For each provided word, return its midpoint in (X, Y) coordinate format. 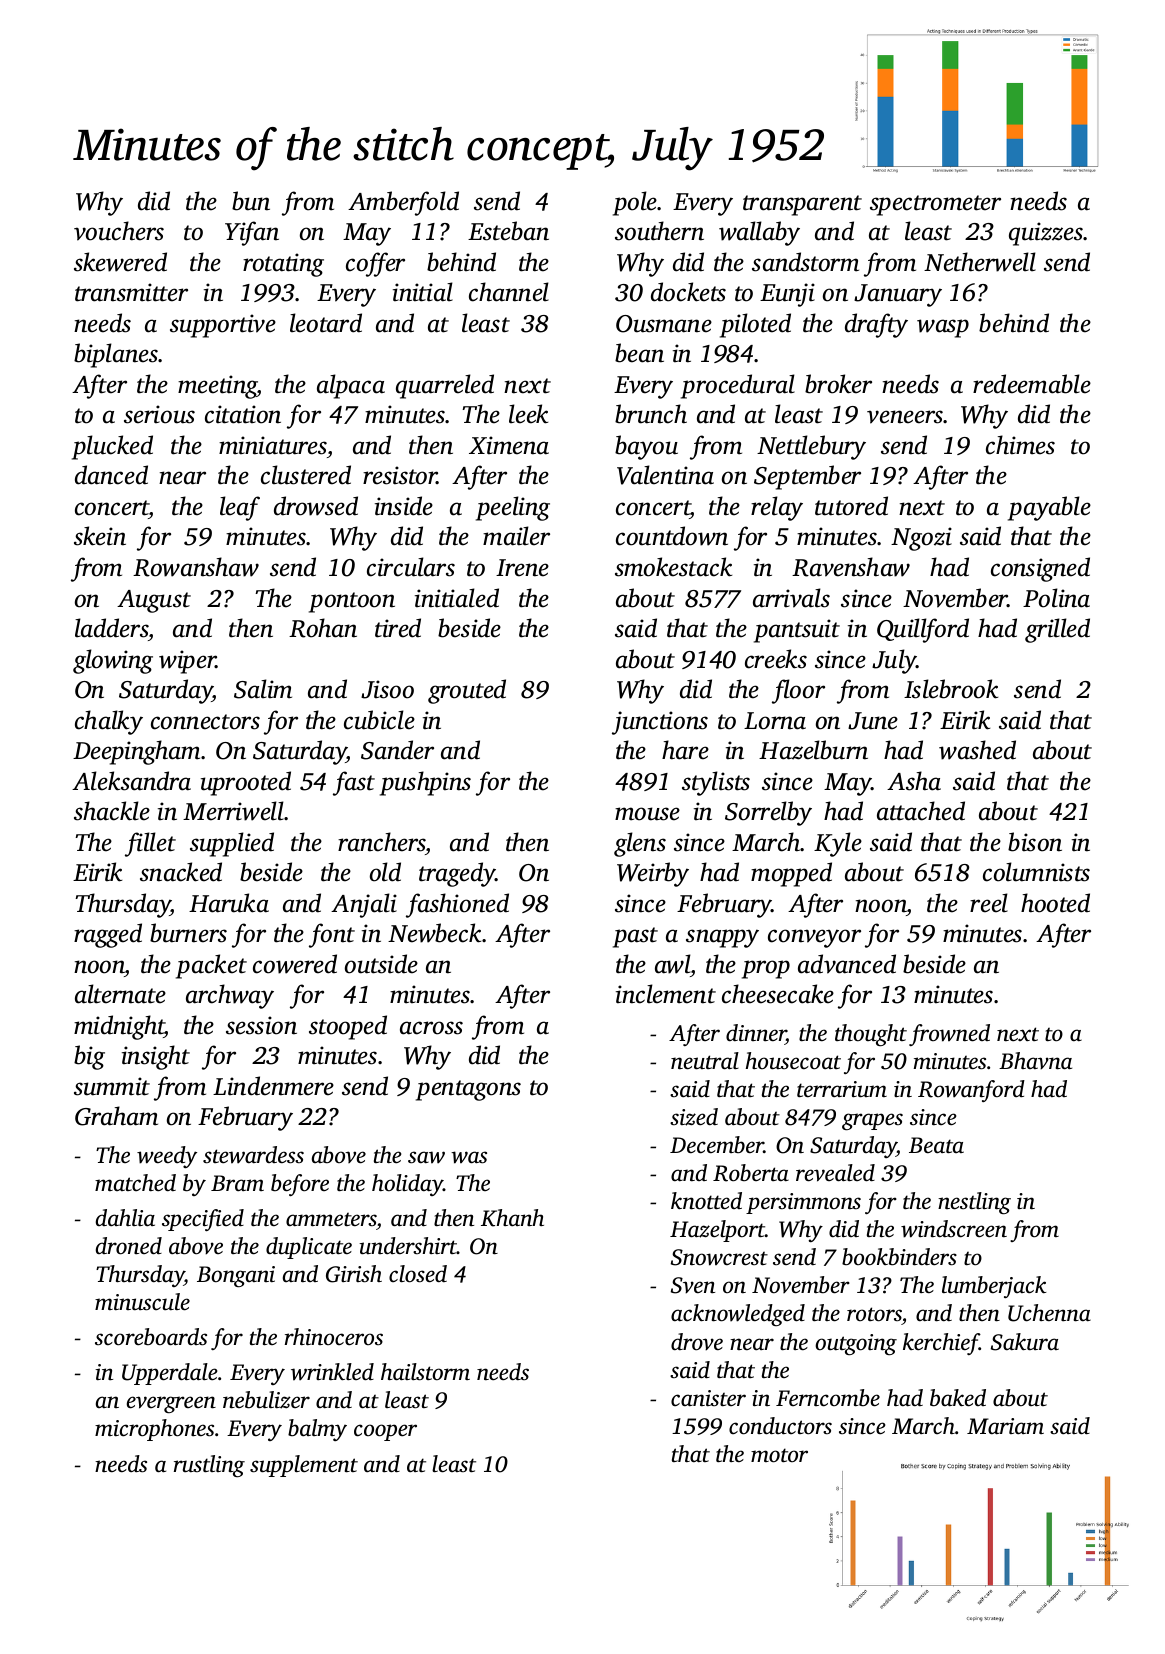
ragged (108, 935)
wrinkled (332, 1372)
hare (685, 750)
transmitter (131, 292)
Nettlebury (811, 447)
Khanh (512, 1218)
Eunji (787, 295)
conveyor (814, 938)
